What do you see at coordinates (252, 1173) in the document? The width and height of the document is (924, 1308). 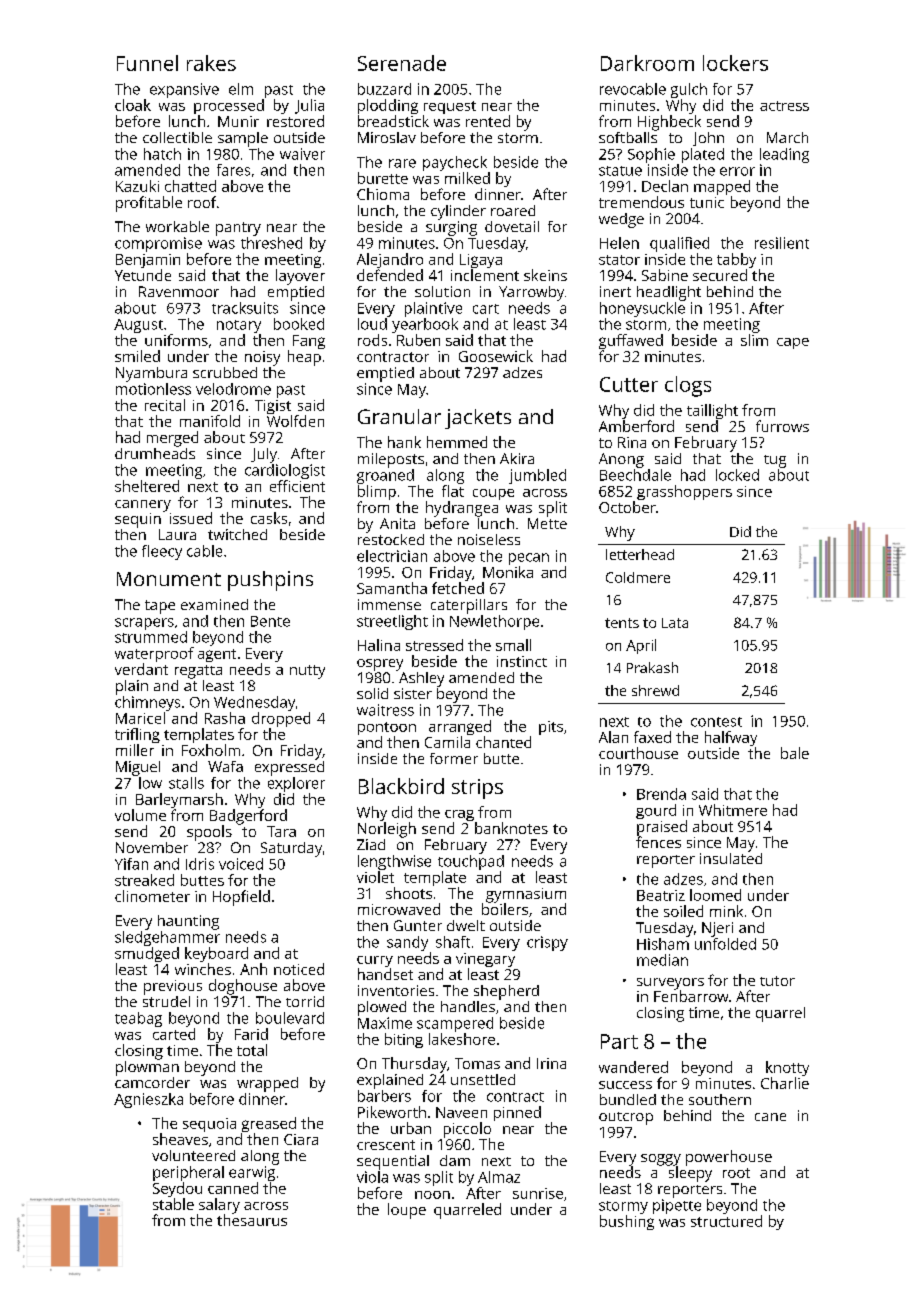 I see `earwig` at bounding box center [252, 1173].
